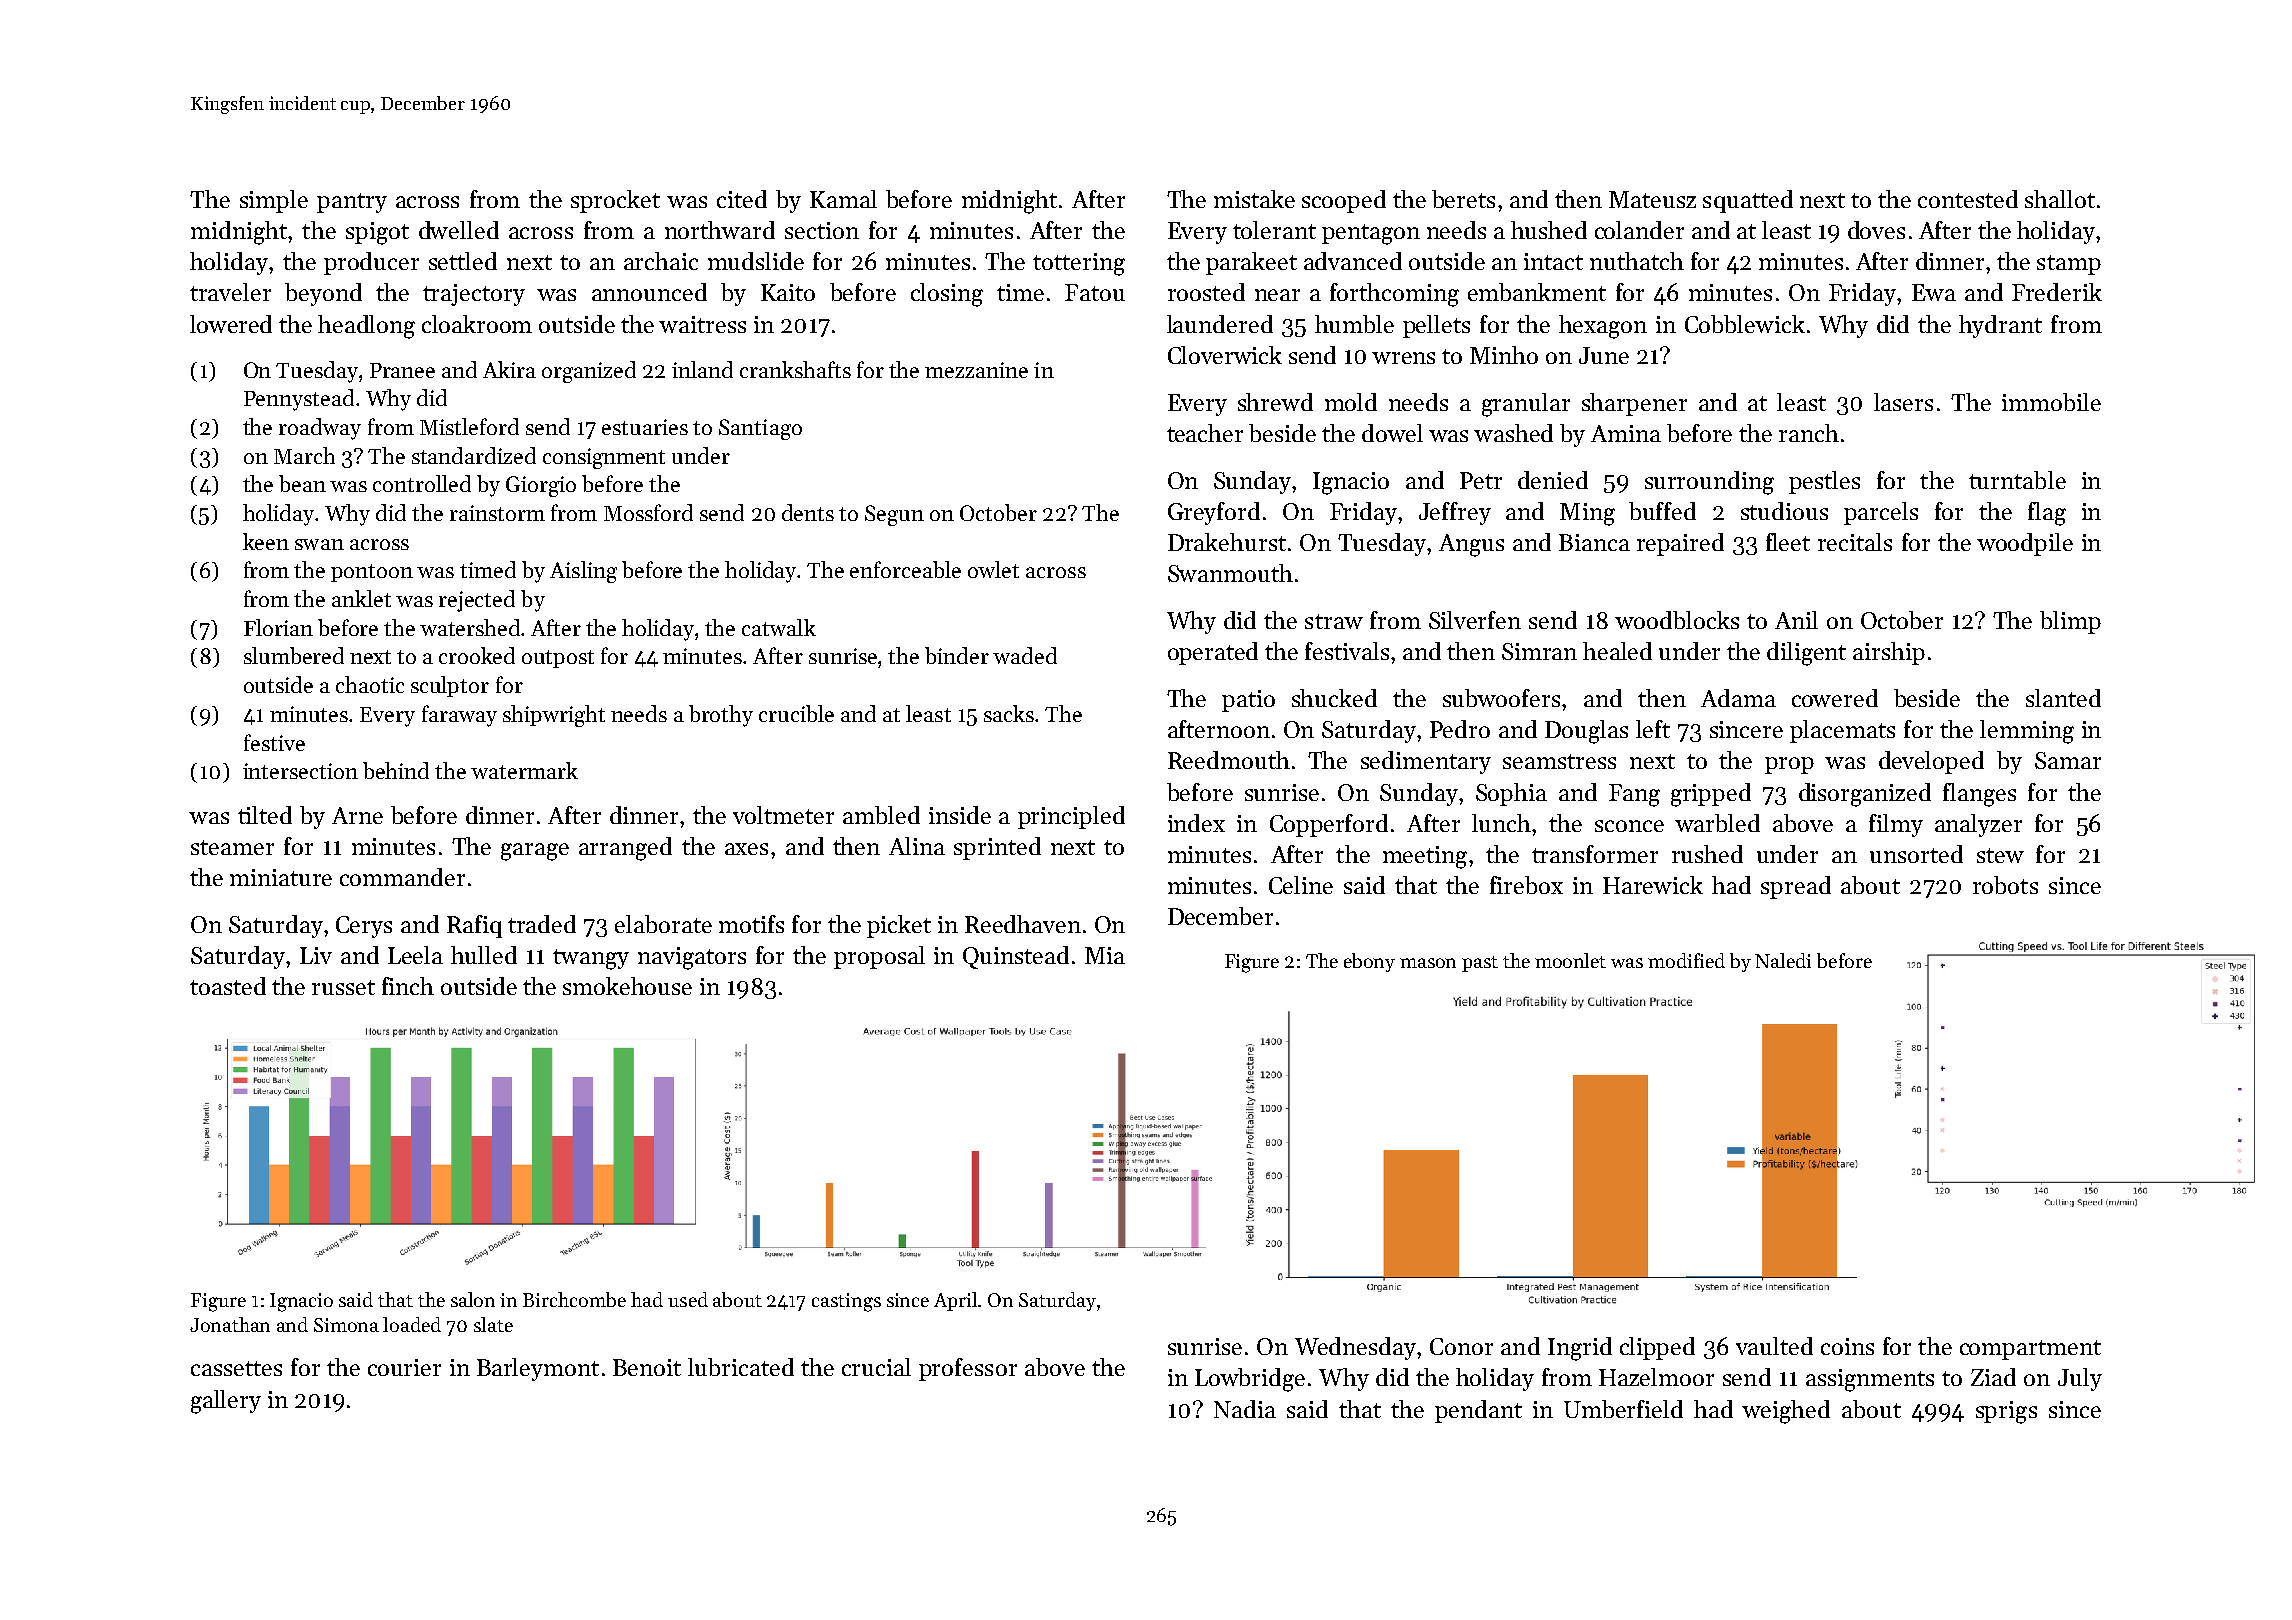 Image resolution: width=2292 pixels, height=1620 pixels. What do you see at coordinates (947, 295) in the screenshot?
I see `closing` at bounding box center [947, 295].
